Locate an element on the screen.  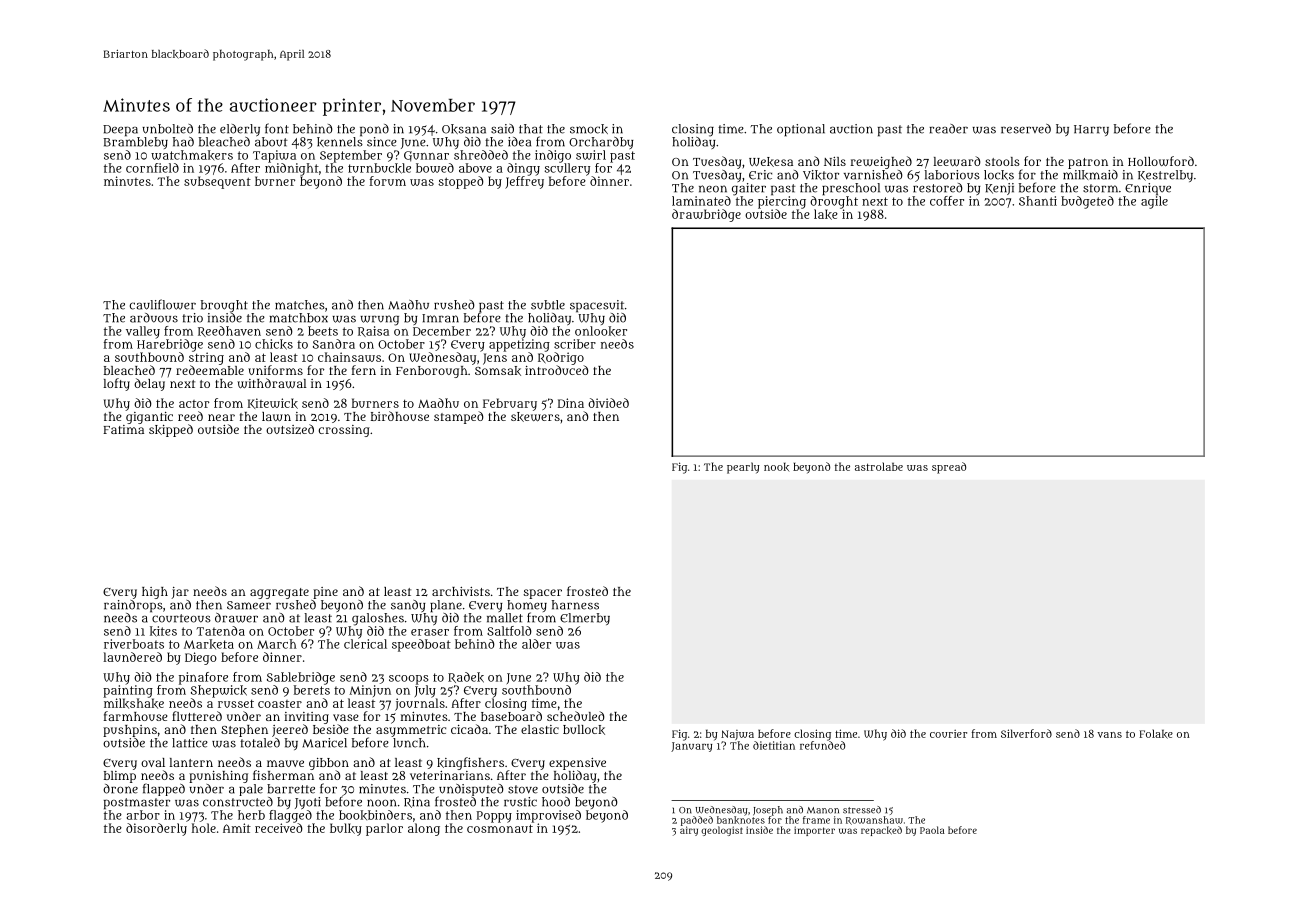
laminated is located at coordinates (701, 201).
